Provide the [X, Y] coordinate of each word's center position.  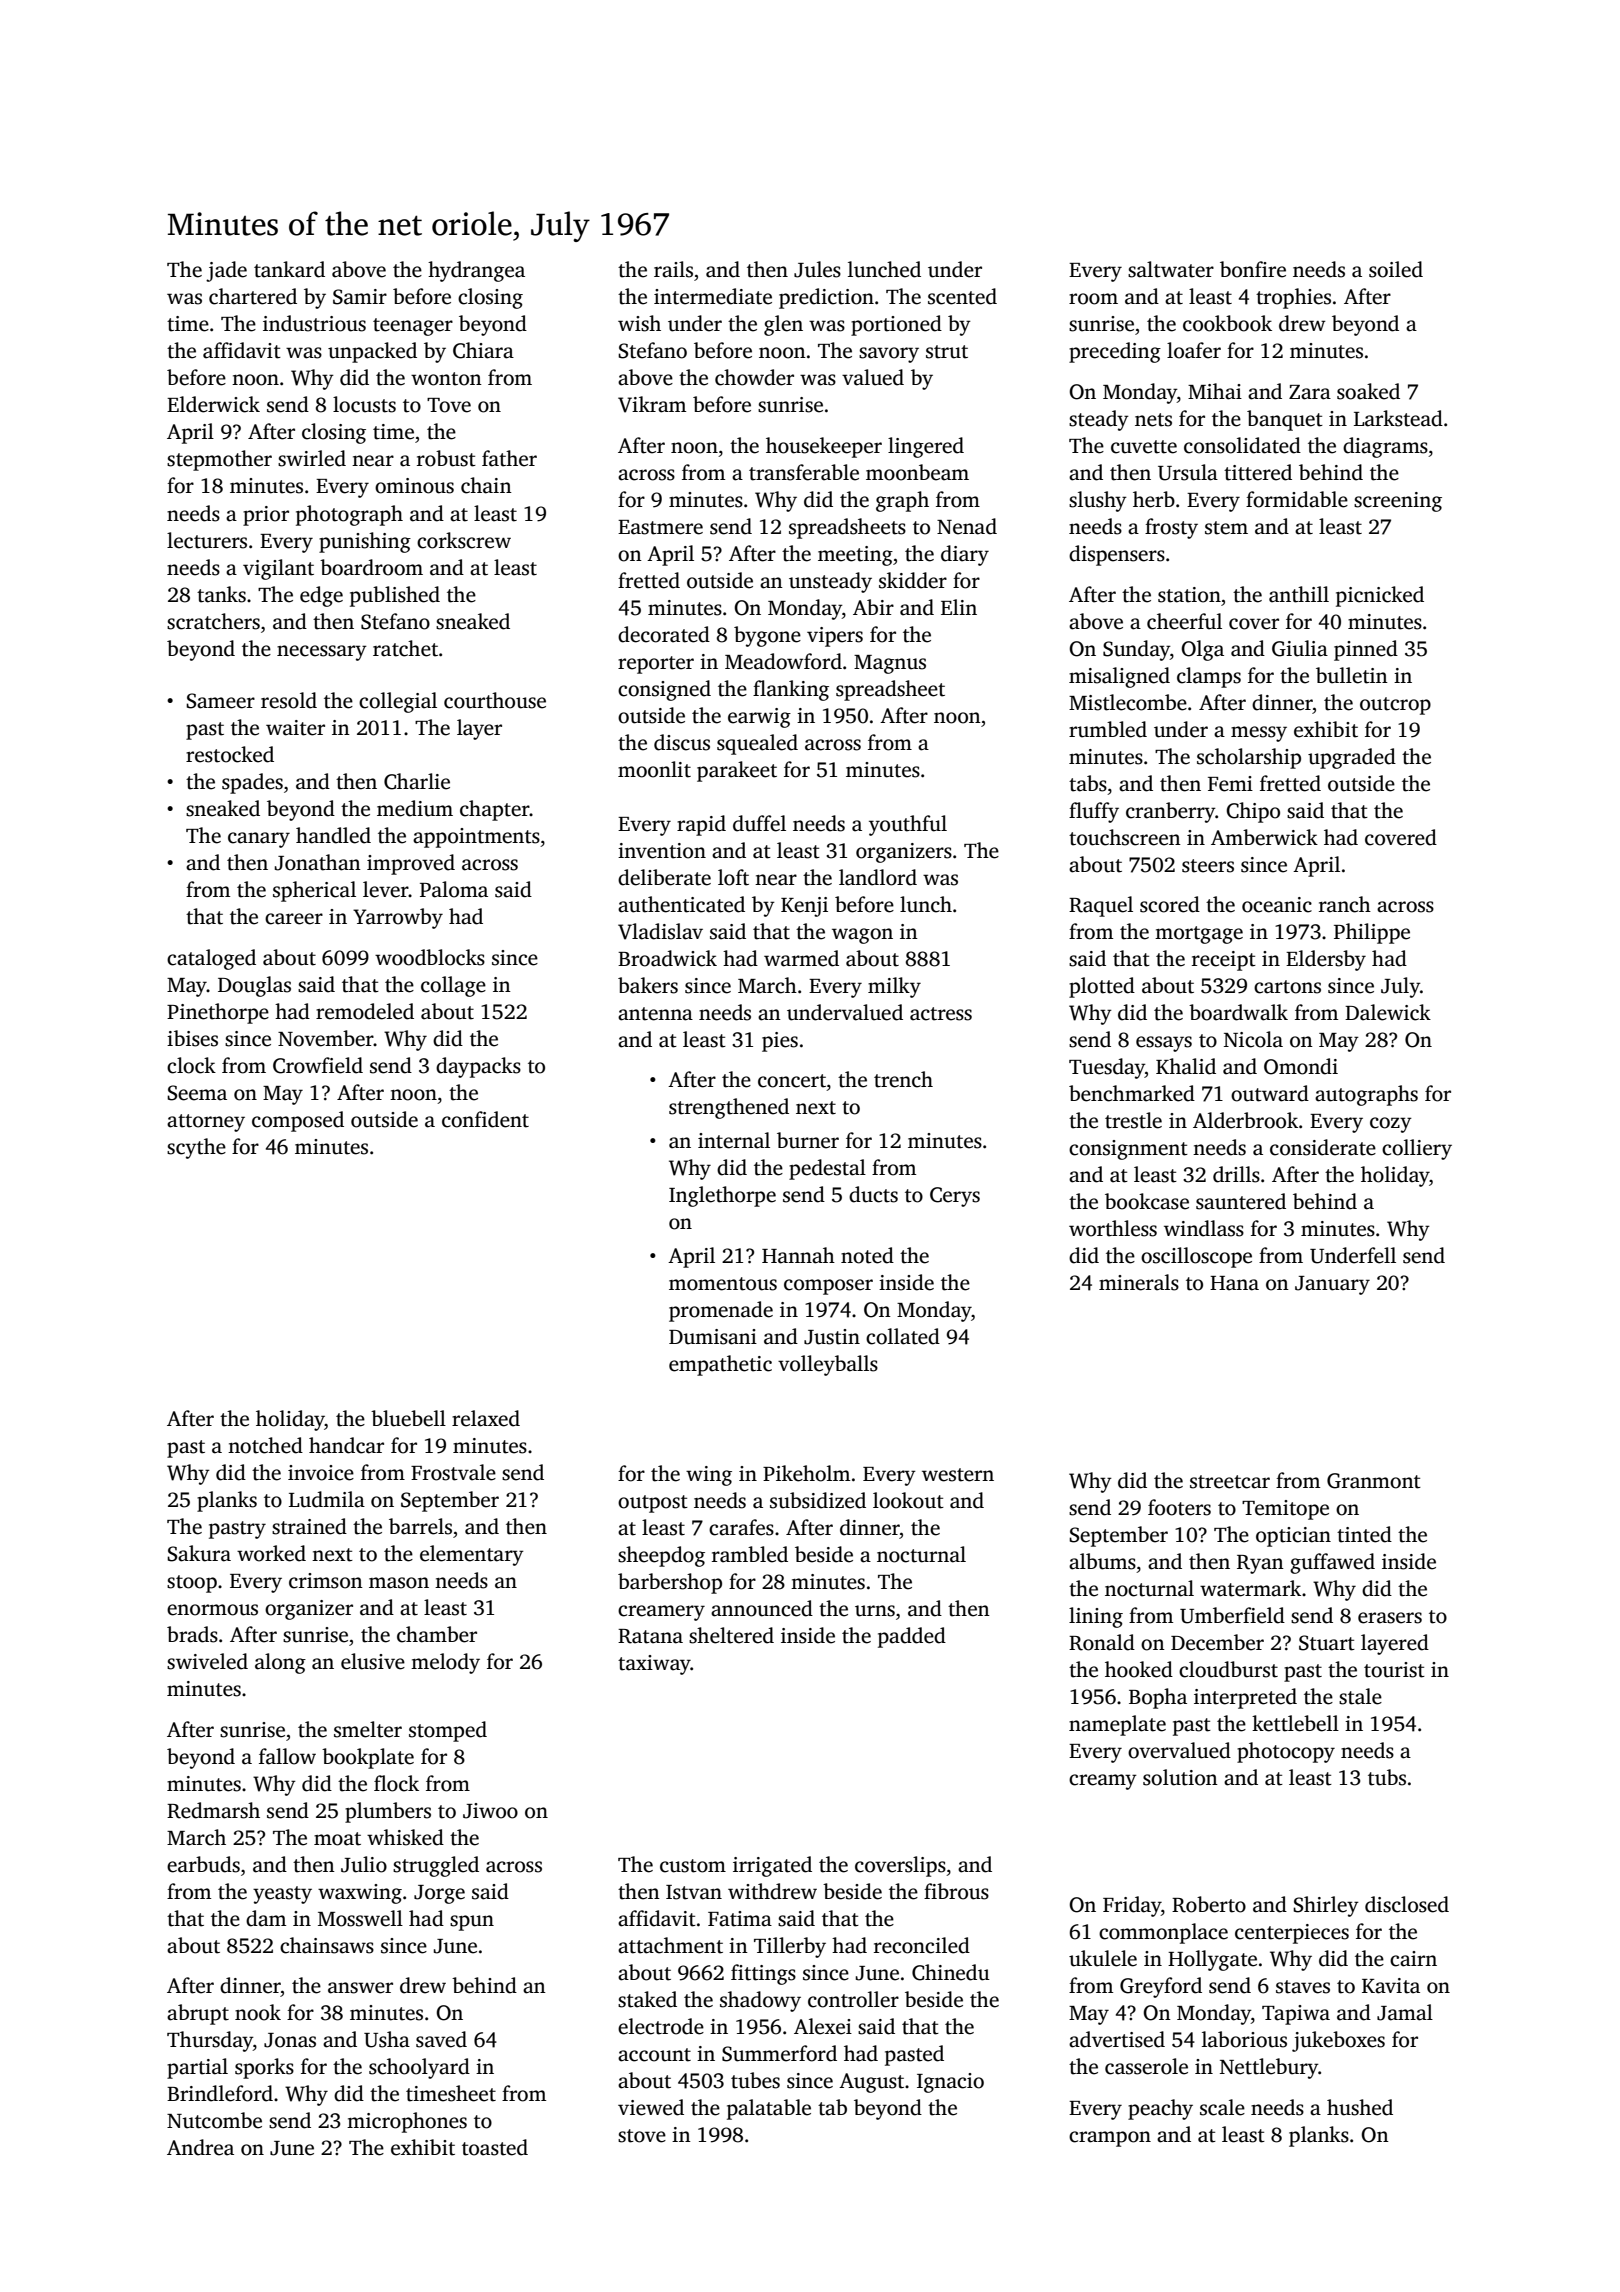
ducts [873, 1194]
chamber [437, 1634]
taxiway [654, 1665]
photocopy [1286, 1752]
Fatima [740, 1919]
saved [441, 2039]
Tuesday [1107, 1068]
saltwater [1171, 269]
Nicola [1253, 1039]
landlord [878, 877]
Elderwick [213, 404]
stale [1360, 1696]
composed [298, 1121]
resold [289, 700]
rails [673, 269]
